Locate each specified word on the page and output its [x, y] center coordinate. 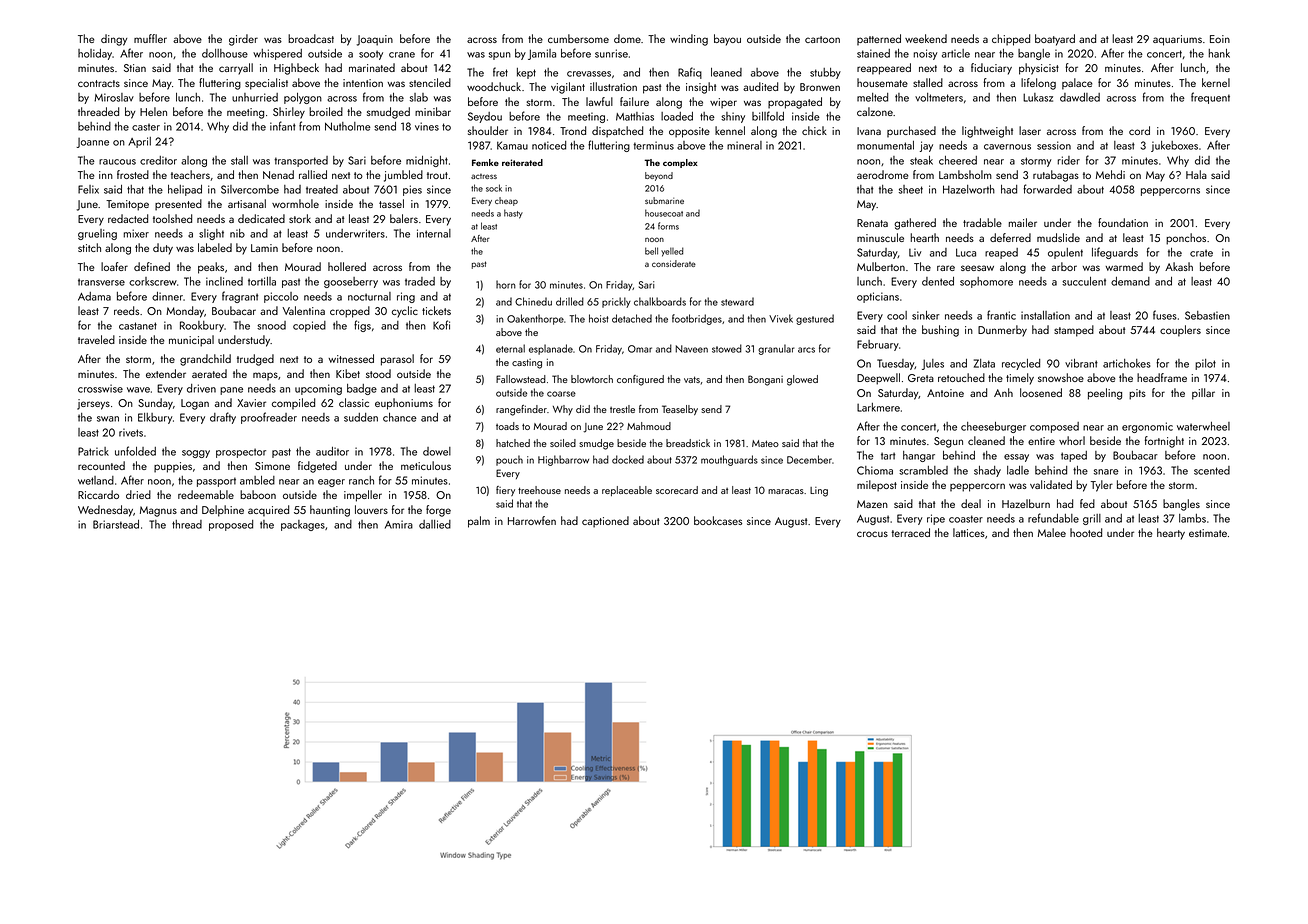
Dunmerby [1002, 331]
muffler [150, 38]
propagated [795, 103]
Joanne [93, 143]
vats [692, 379]
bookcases [718, 520]
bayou [727, 40]
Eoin [1220, 39]
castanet [138, 326]
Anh [1003, 392]
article [956, 53]
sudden [361, 417]
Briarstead [116, 524]
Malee [1052, 532]
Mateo [765, 443]
